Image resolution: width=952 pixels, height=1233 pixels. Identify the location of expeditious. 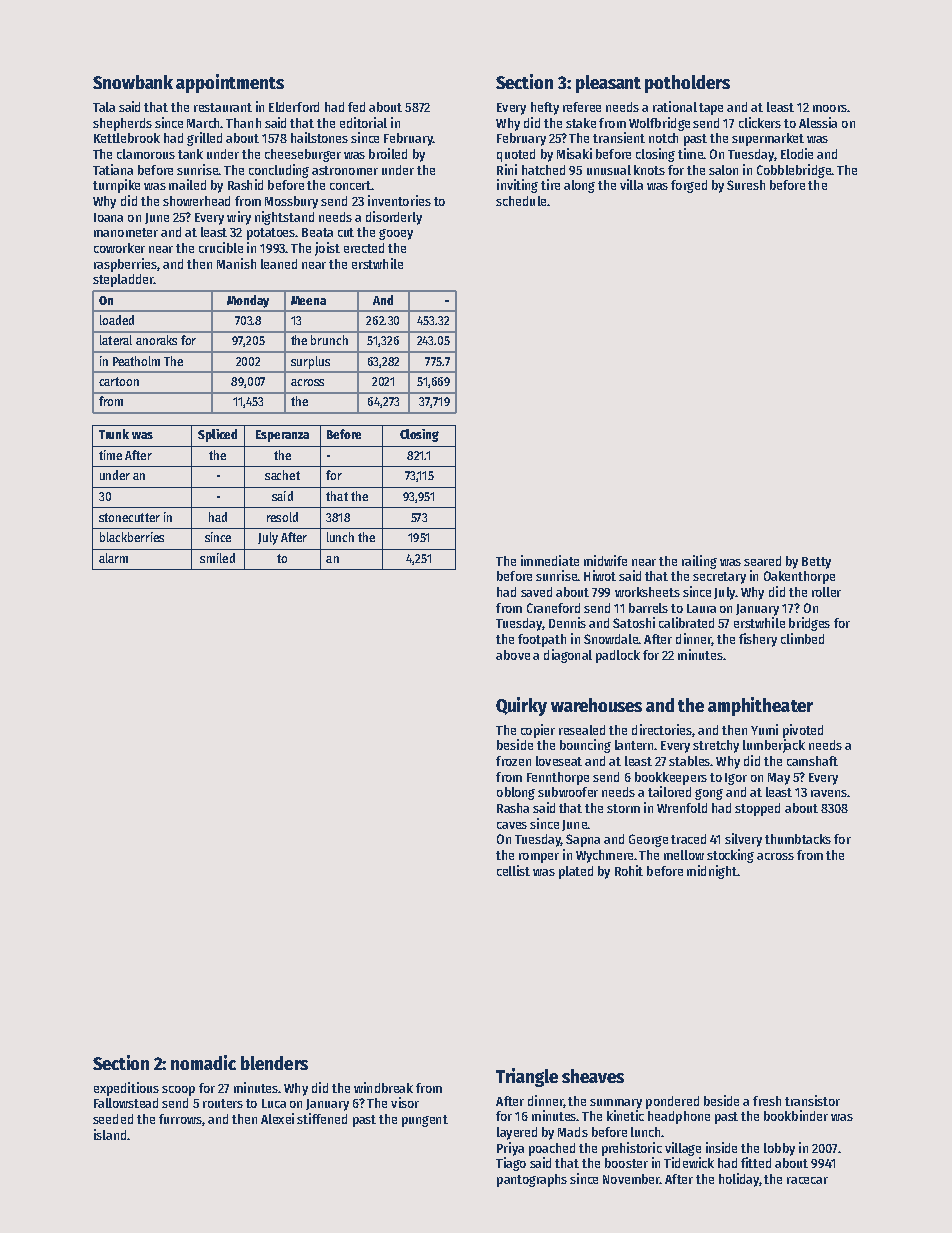
(126, 1089).
